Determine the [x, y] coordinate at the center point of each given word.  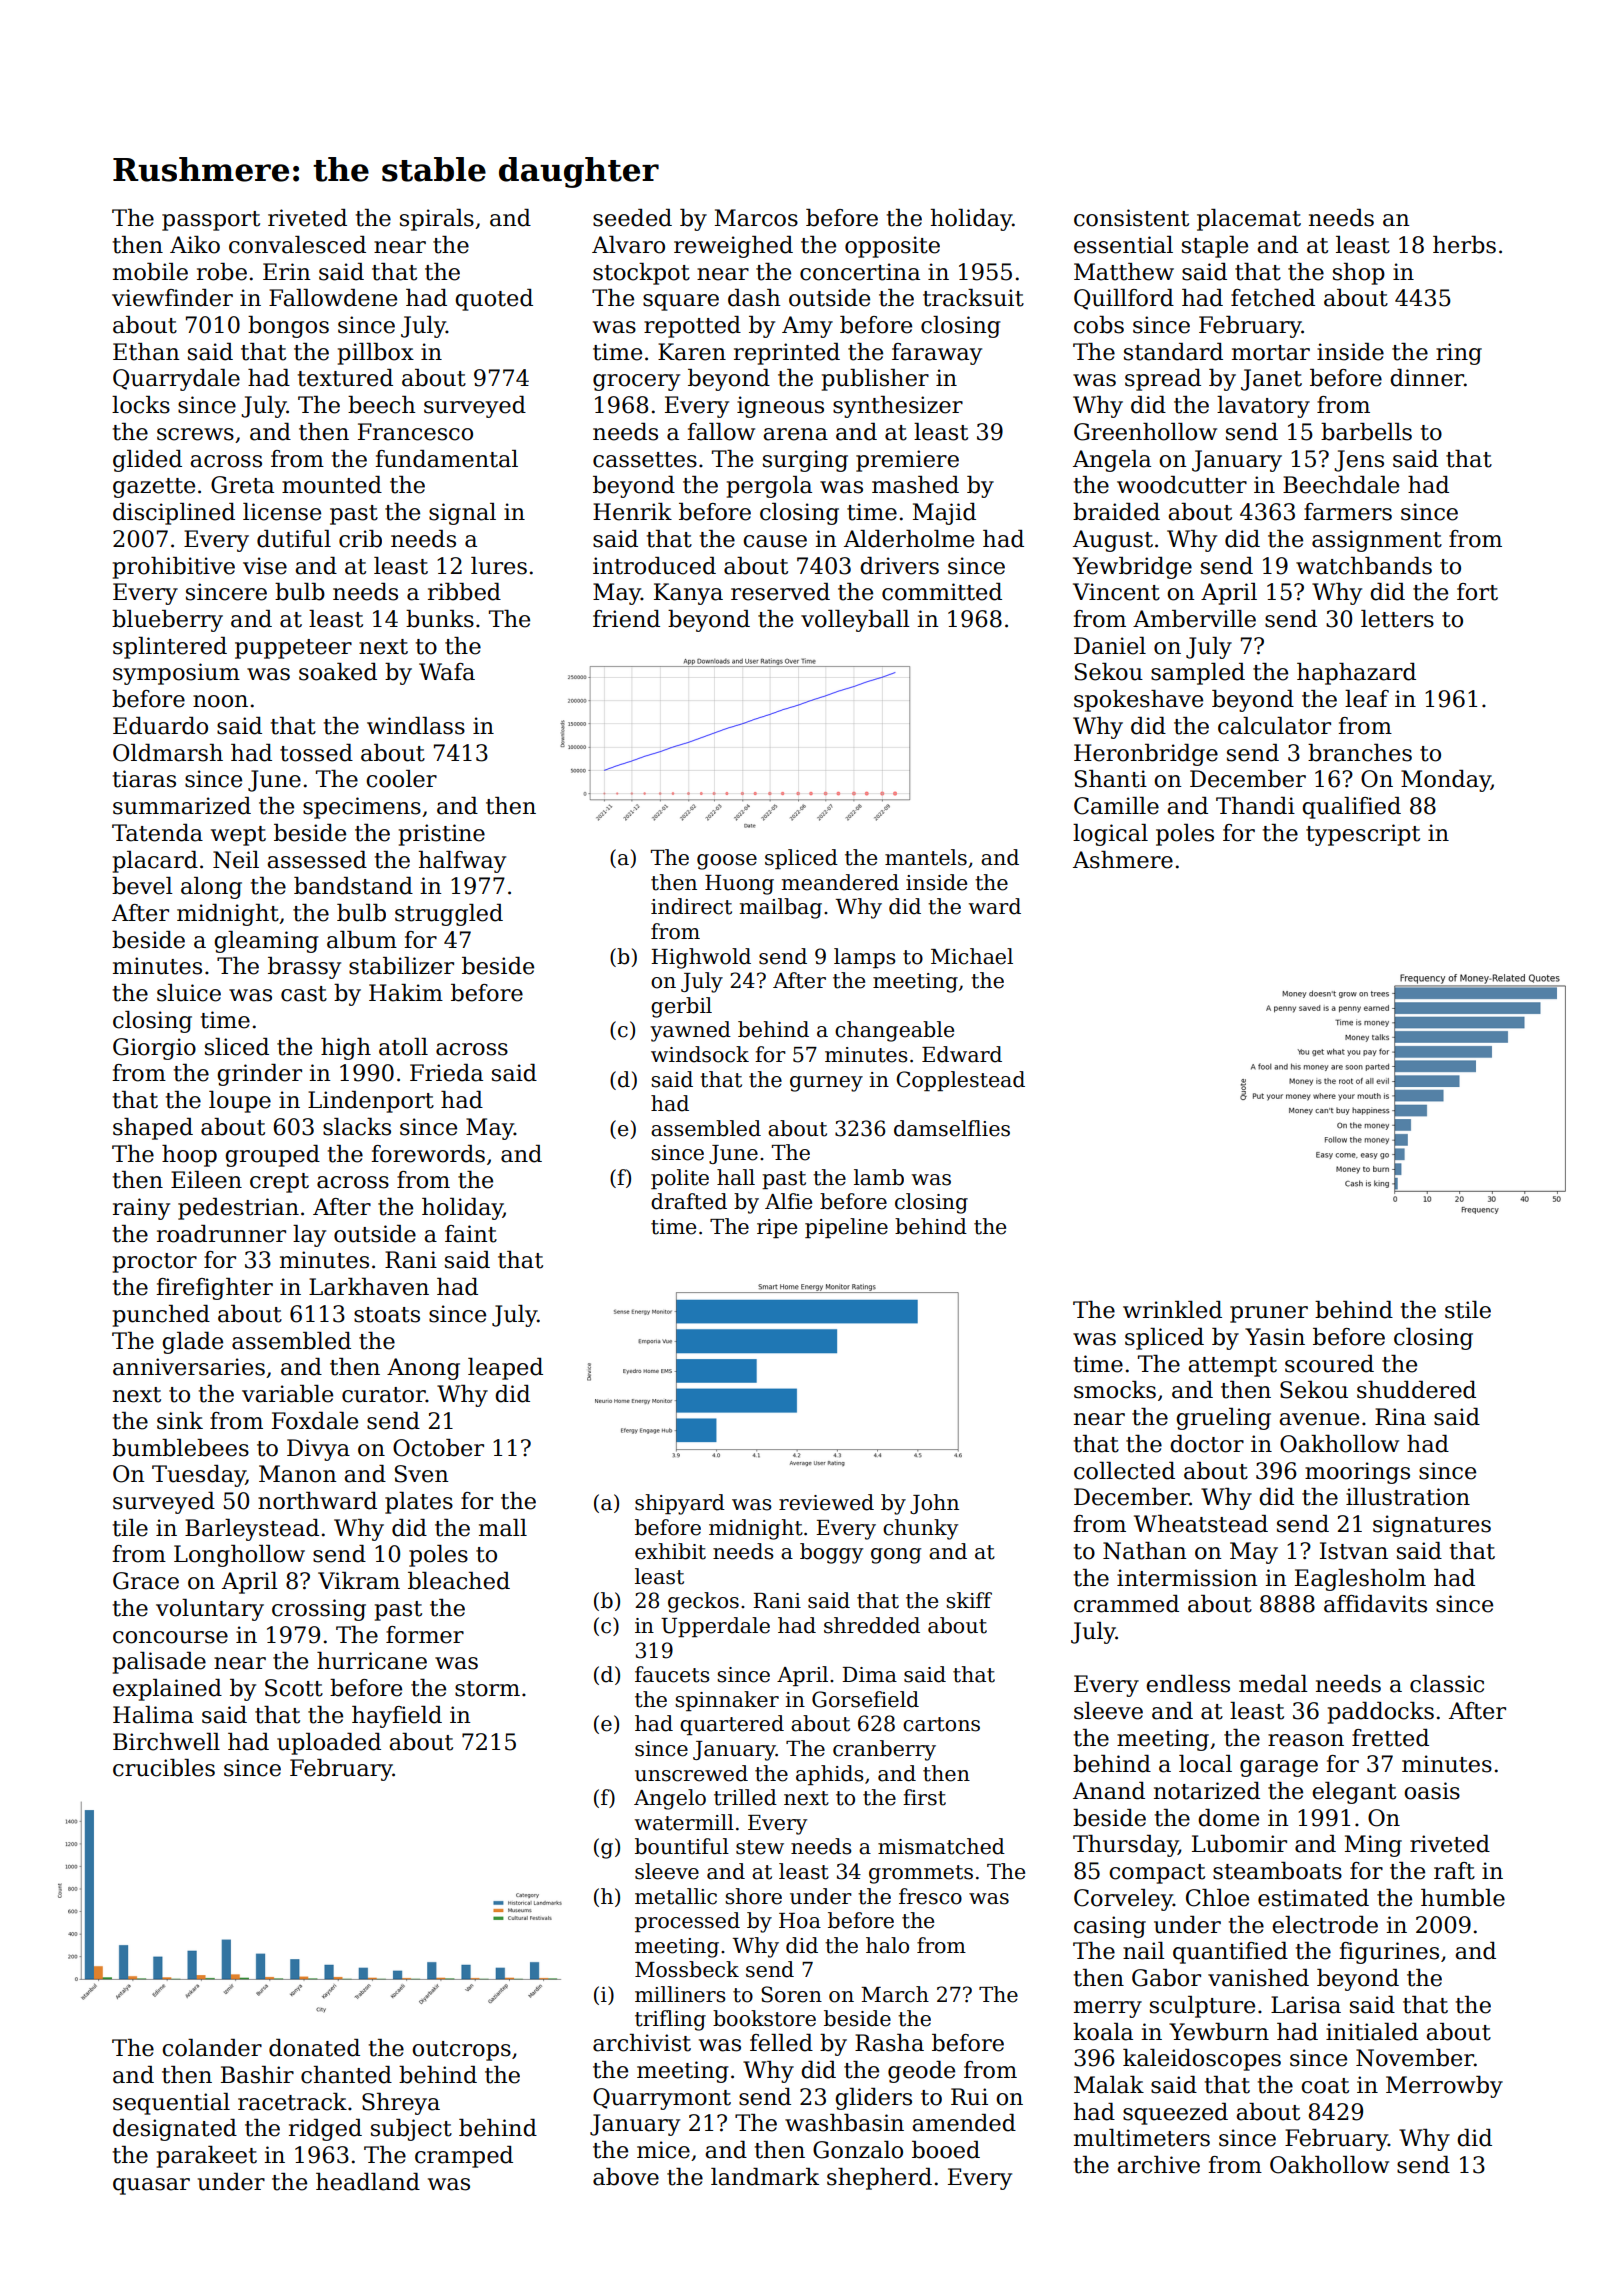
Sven [422, 1474]
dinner [1427, 378]
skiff [969, 1600]
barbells [1366, 432]
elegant [1354, 1793]
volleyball [855, 621]
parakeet [207, 2157]
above [626, 2177]
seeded [632, 218]
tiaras [144, 779]
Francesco [415, 432]
